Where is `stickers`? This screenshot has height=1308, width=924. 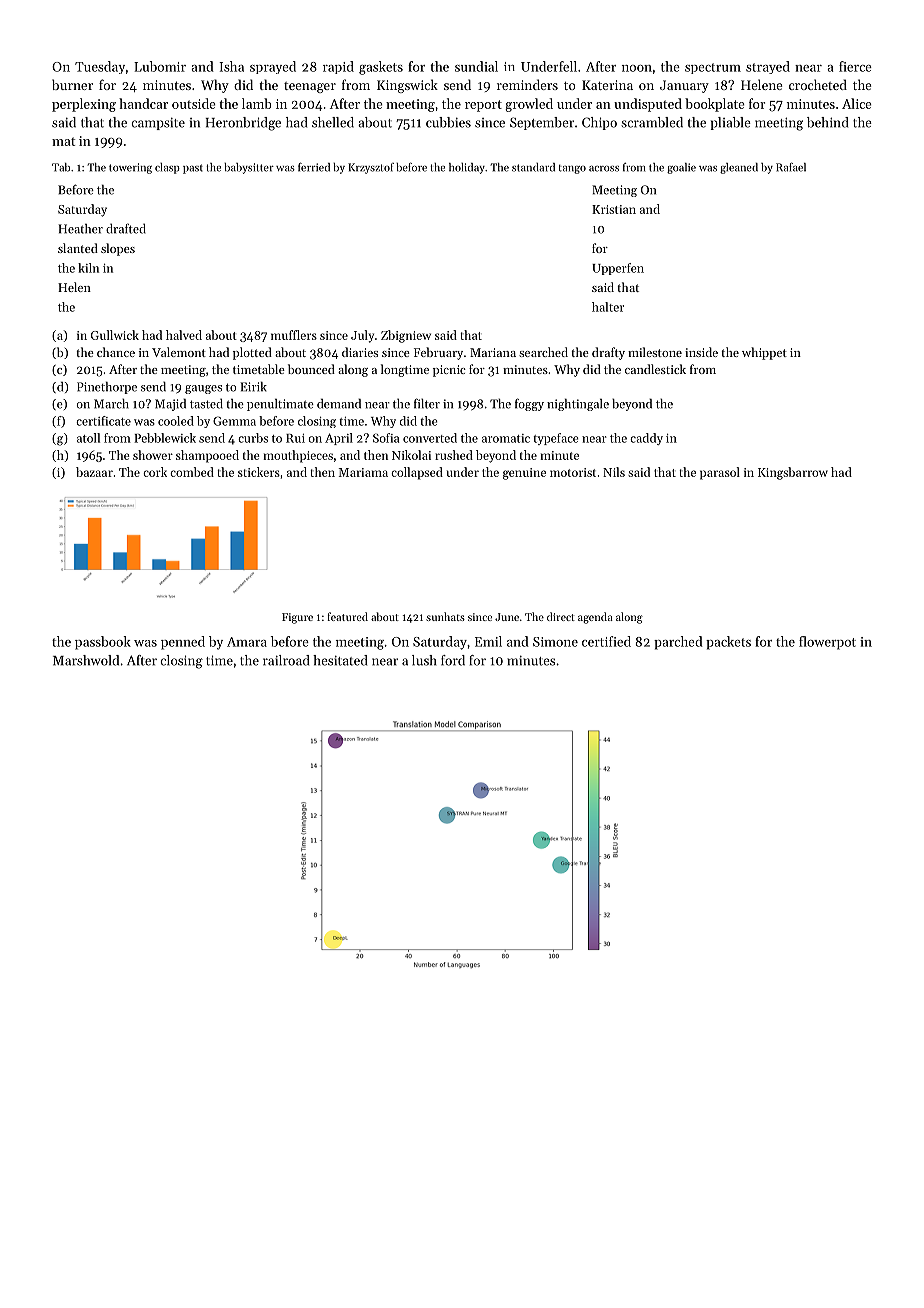 stickers is located at coordinates (259, 472).
